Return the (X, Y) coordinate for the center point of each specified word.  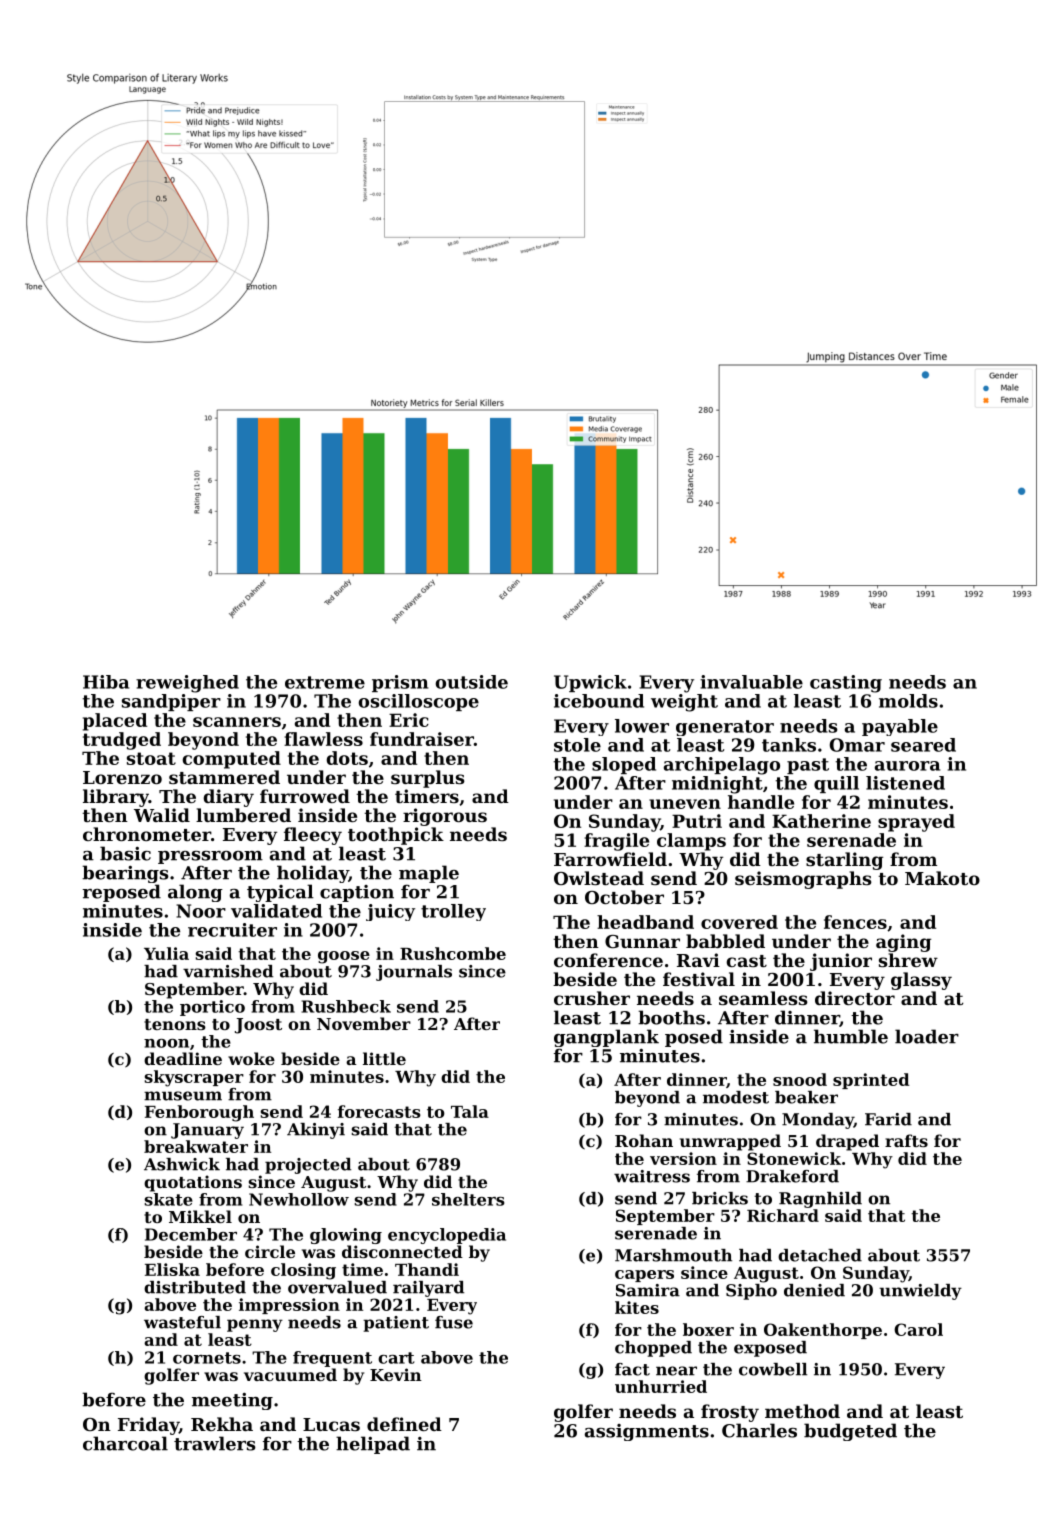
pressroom (210, 857)
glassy (921, 981)
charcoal (125, 1443)
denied (814, 1290)
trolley (453, 912)
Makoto (942, 878)
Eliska (172, 1269)
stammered (224, 777)
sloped (624, 765)
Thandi (427, 1269)
